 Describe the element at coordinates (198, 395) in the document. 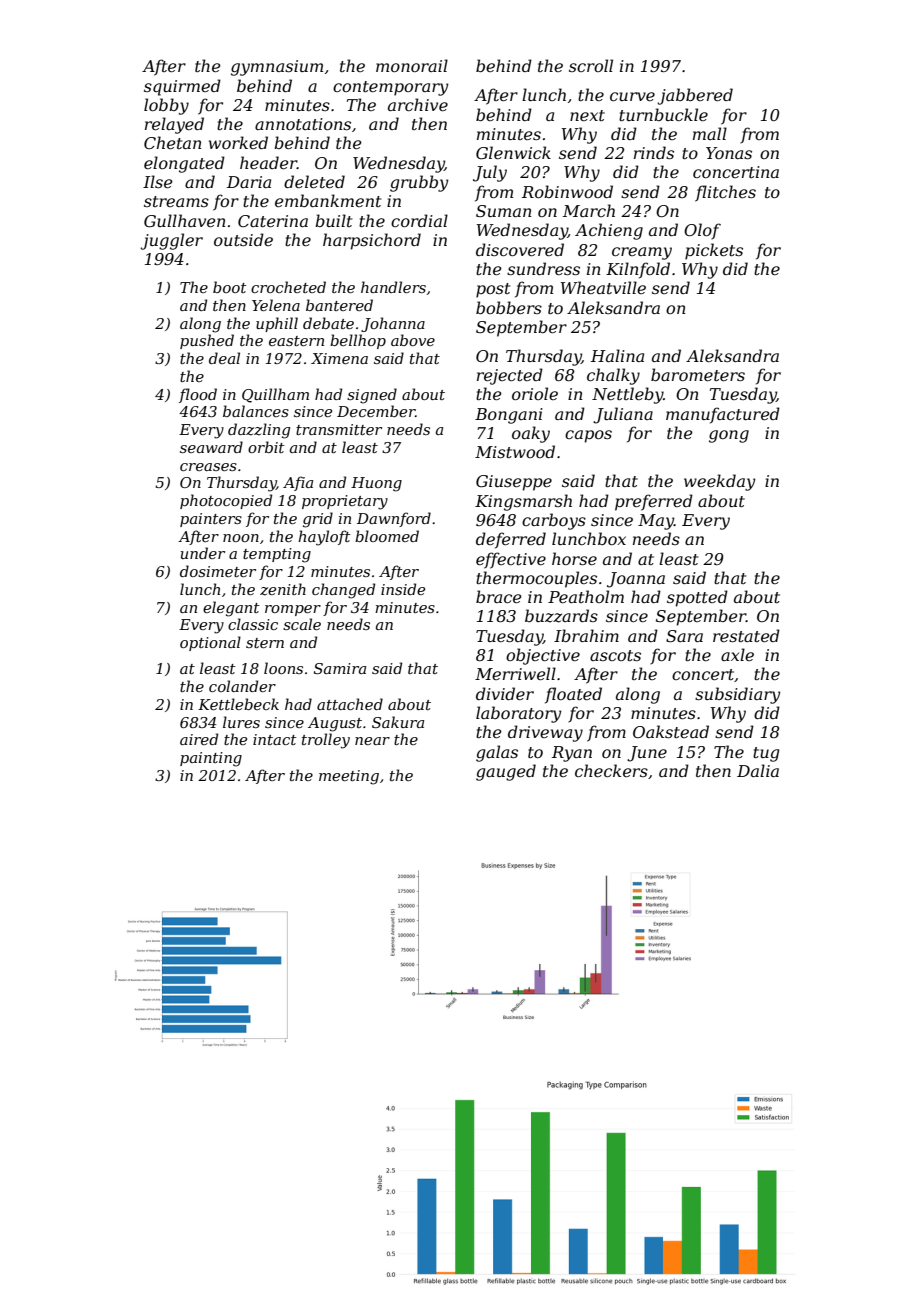

I see `flood` at that location.
